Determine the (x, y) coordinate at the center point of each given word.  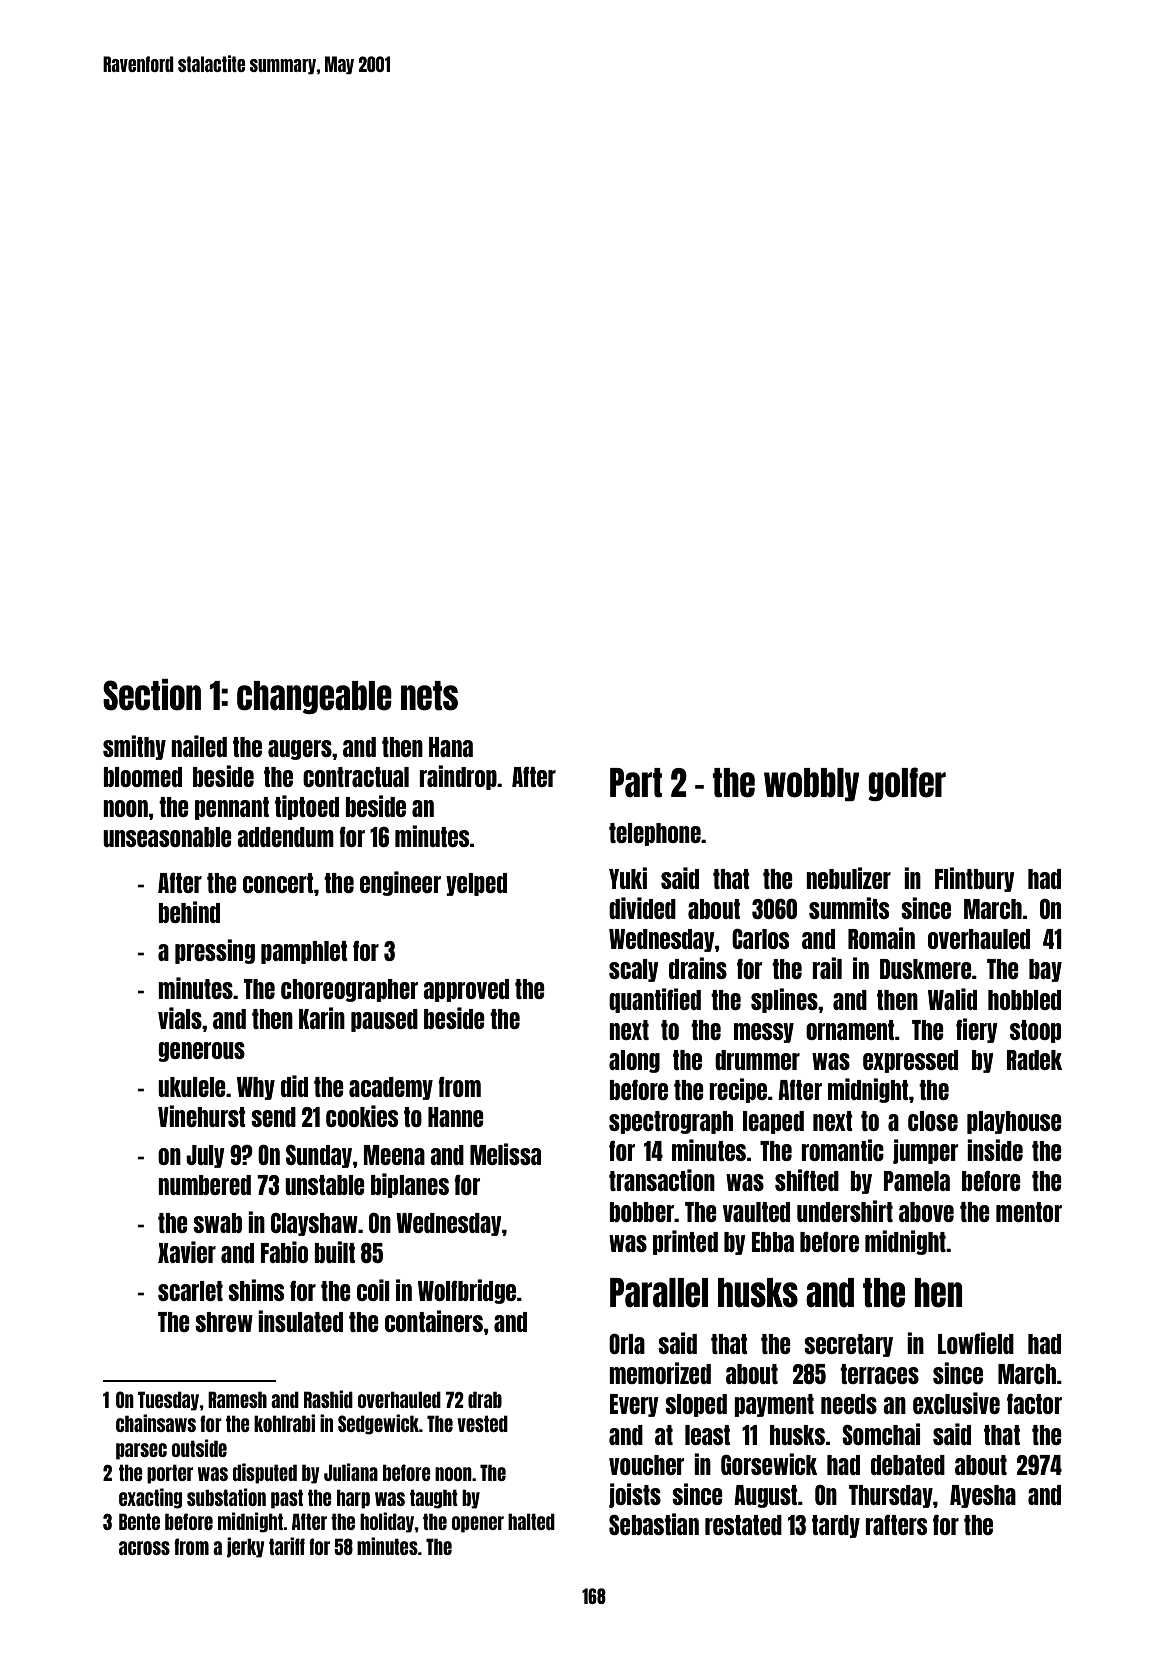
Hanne (456, 1117)
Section (152, 695)
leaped (773, 1122)
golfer (907, 784)
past (287, 1499)
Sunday (319, 1156)
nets (429, 696)
